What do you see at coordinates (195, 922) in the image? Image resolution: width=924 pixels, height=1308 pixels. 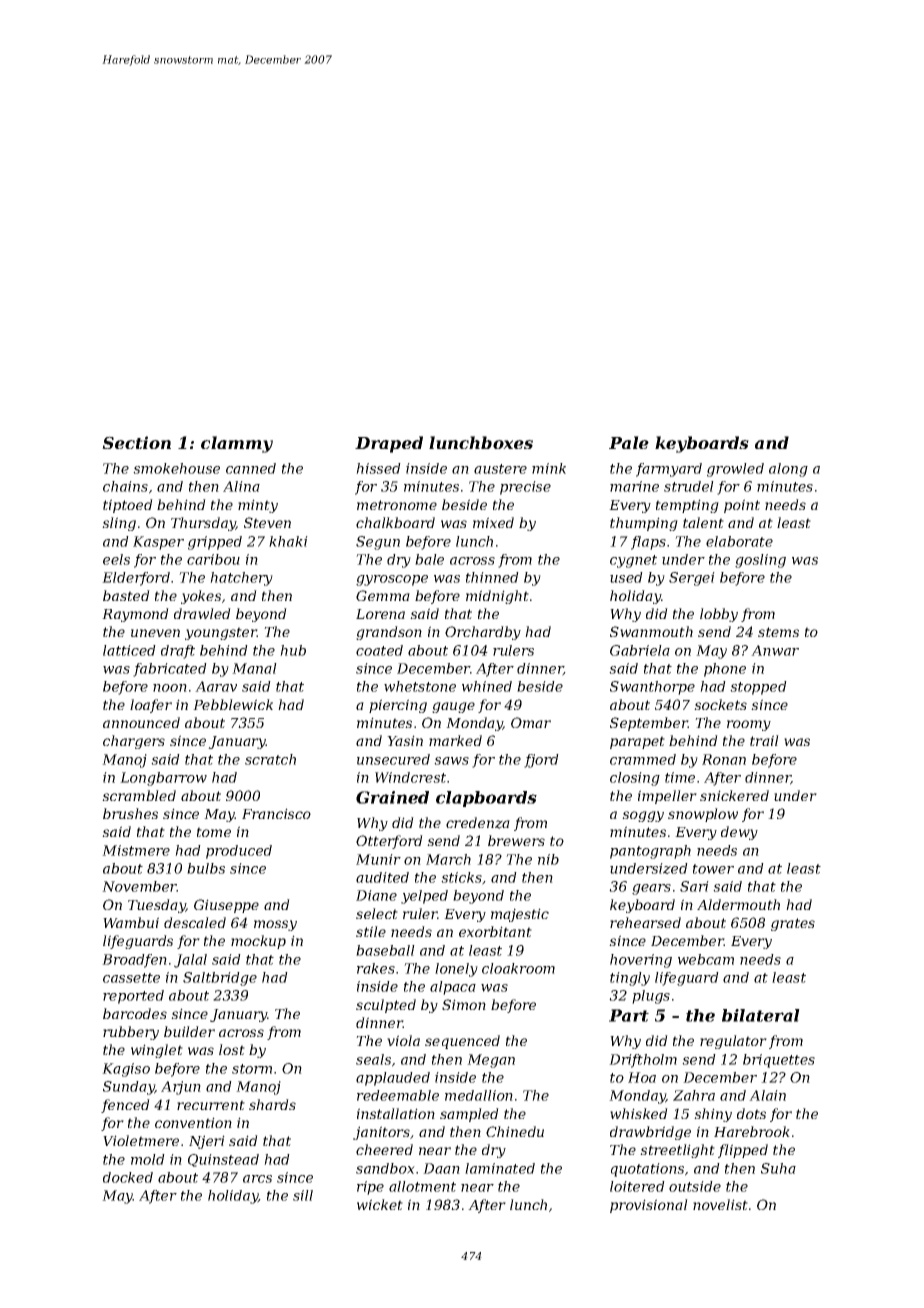 I see `descaled` at bounding box center [195, 922].
